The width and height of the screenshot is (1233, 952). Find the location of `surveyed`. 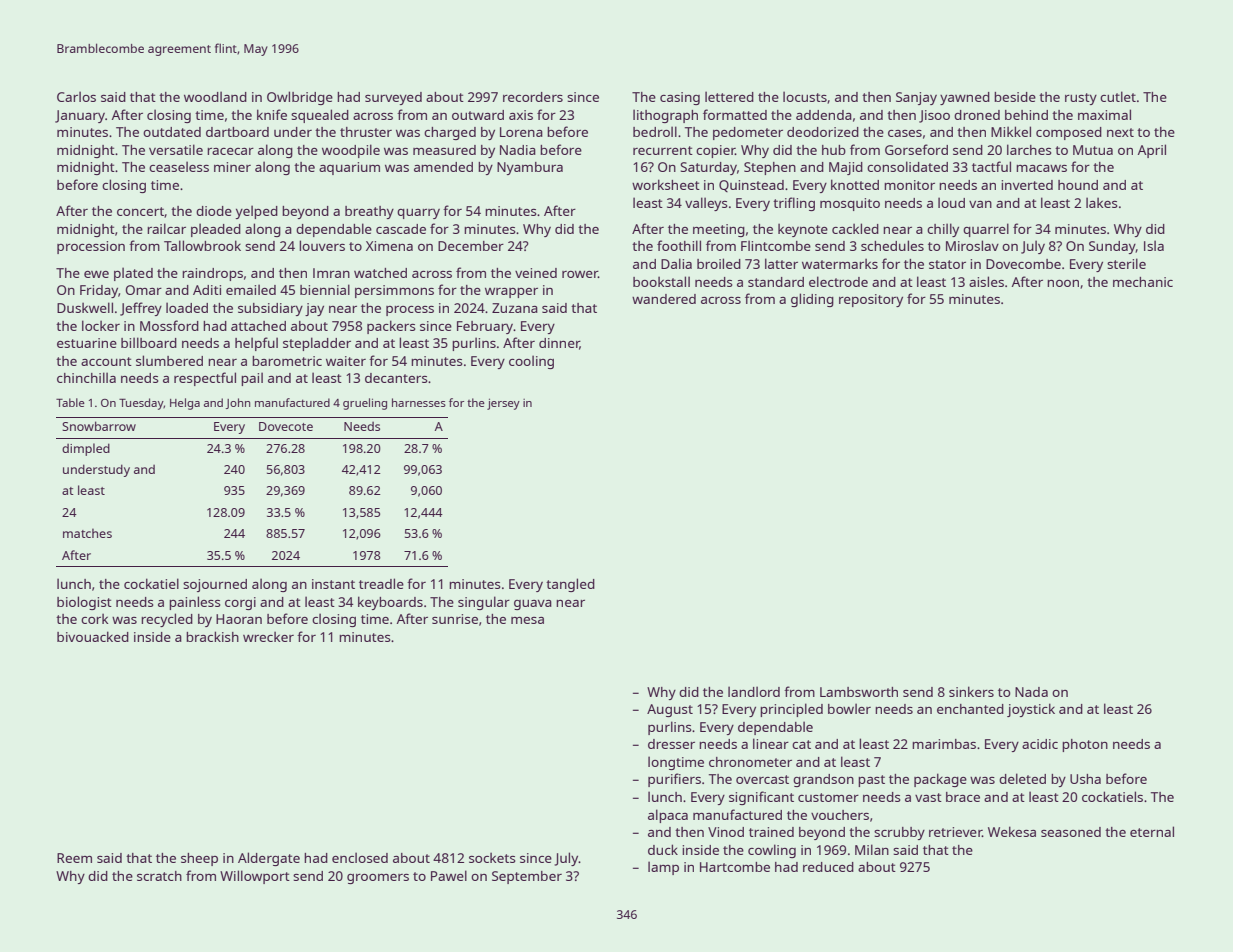

surveyed is located at coordinates (393, 98).
